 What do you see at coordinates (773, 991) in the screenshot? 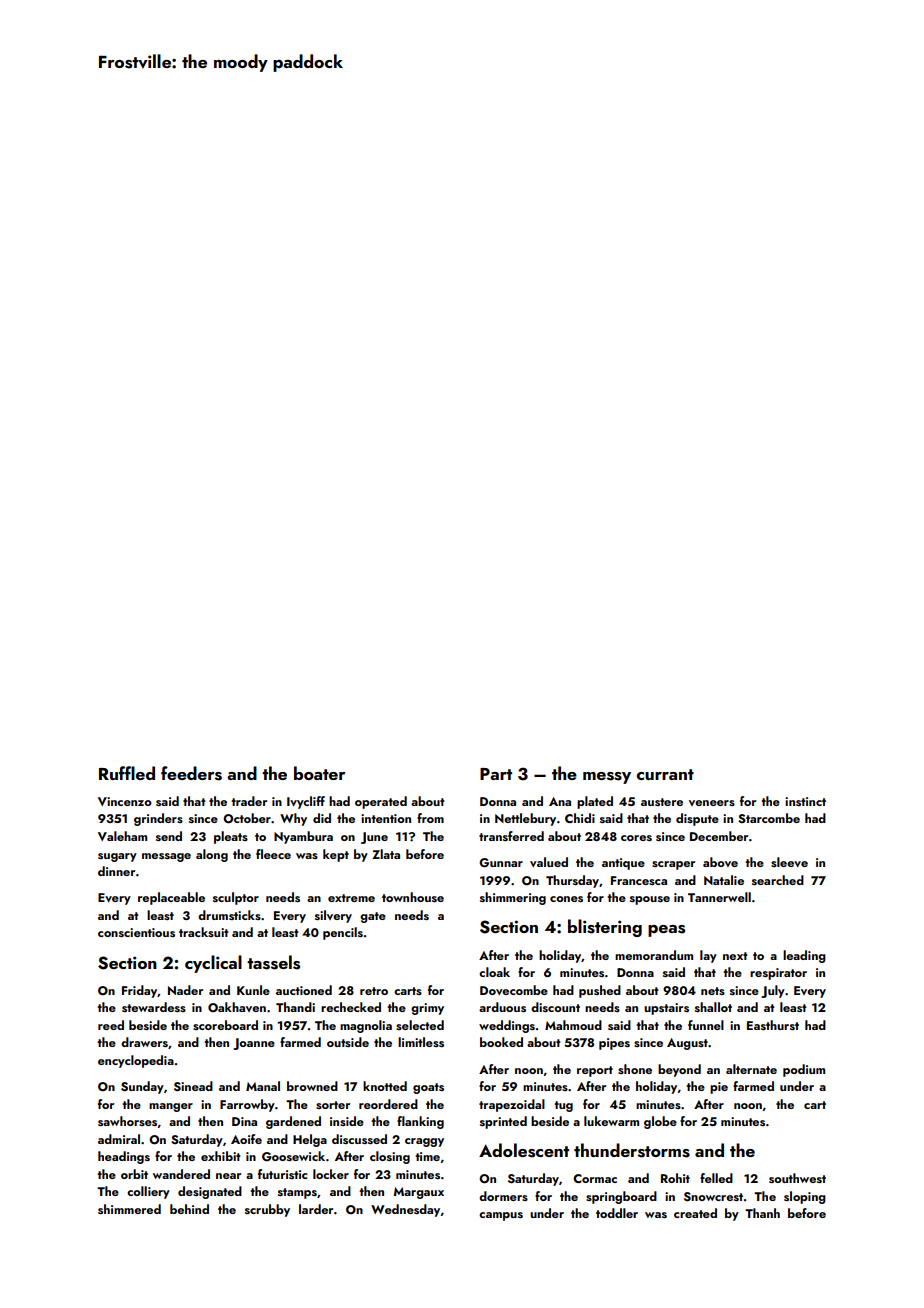
I see `July` at bounding box center [773, 991].
